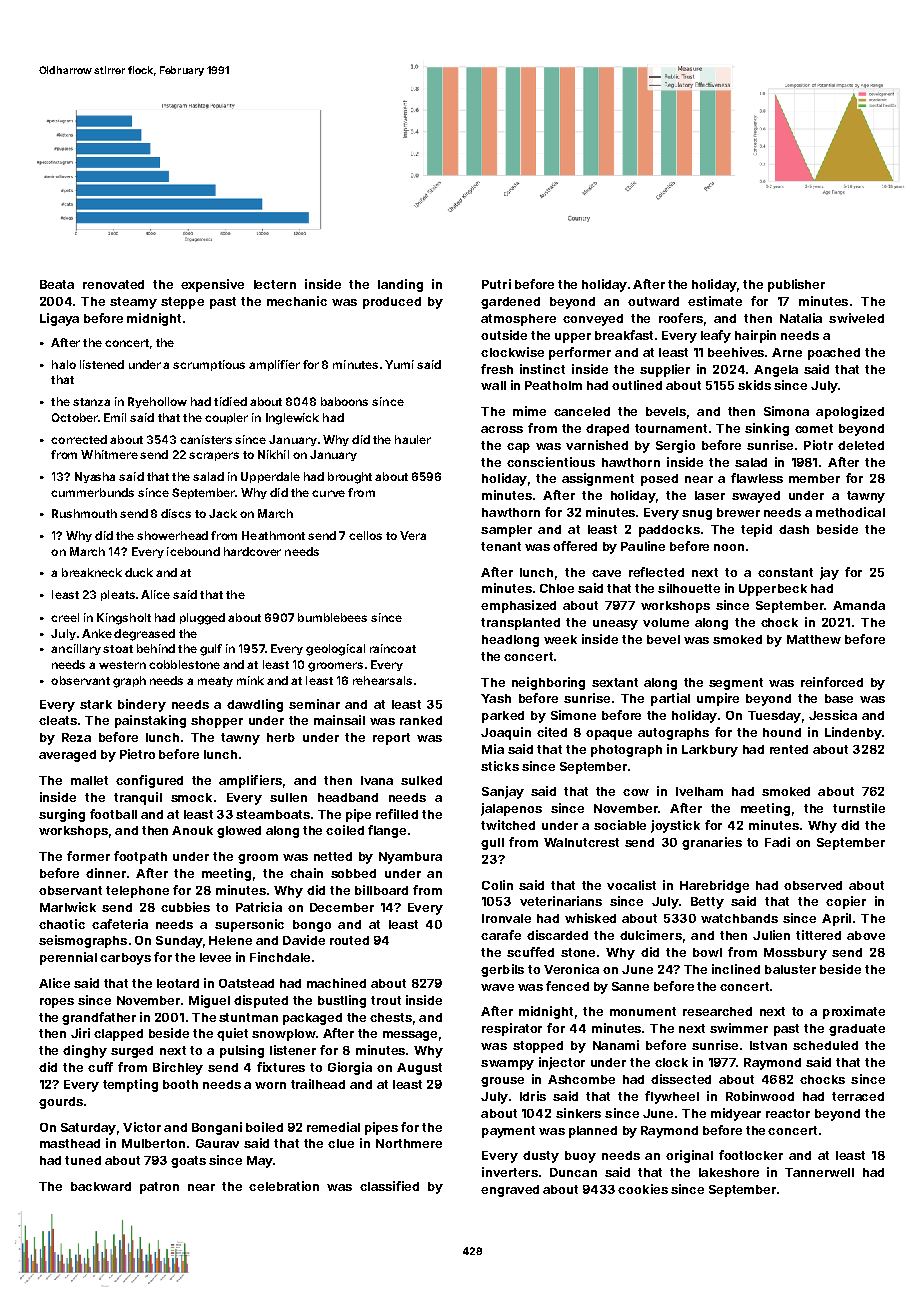 The height and width of the image is (1308, 924). I want to click on Ryehollow, so click(157, 402).
